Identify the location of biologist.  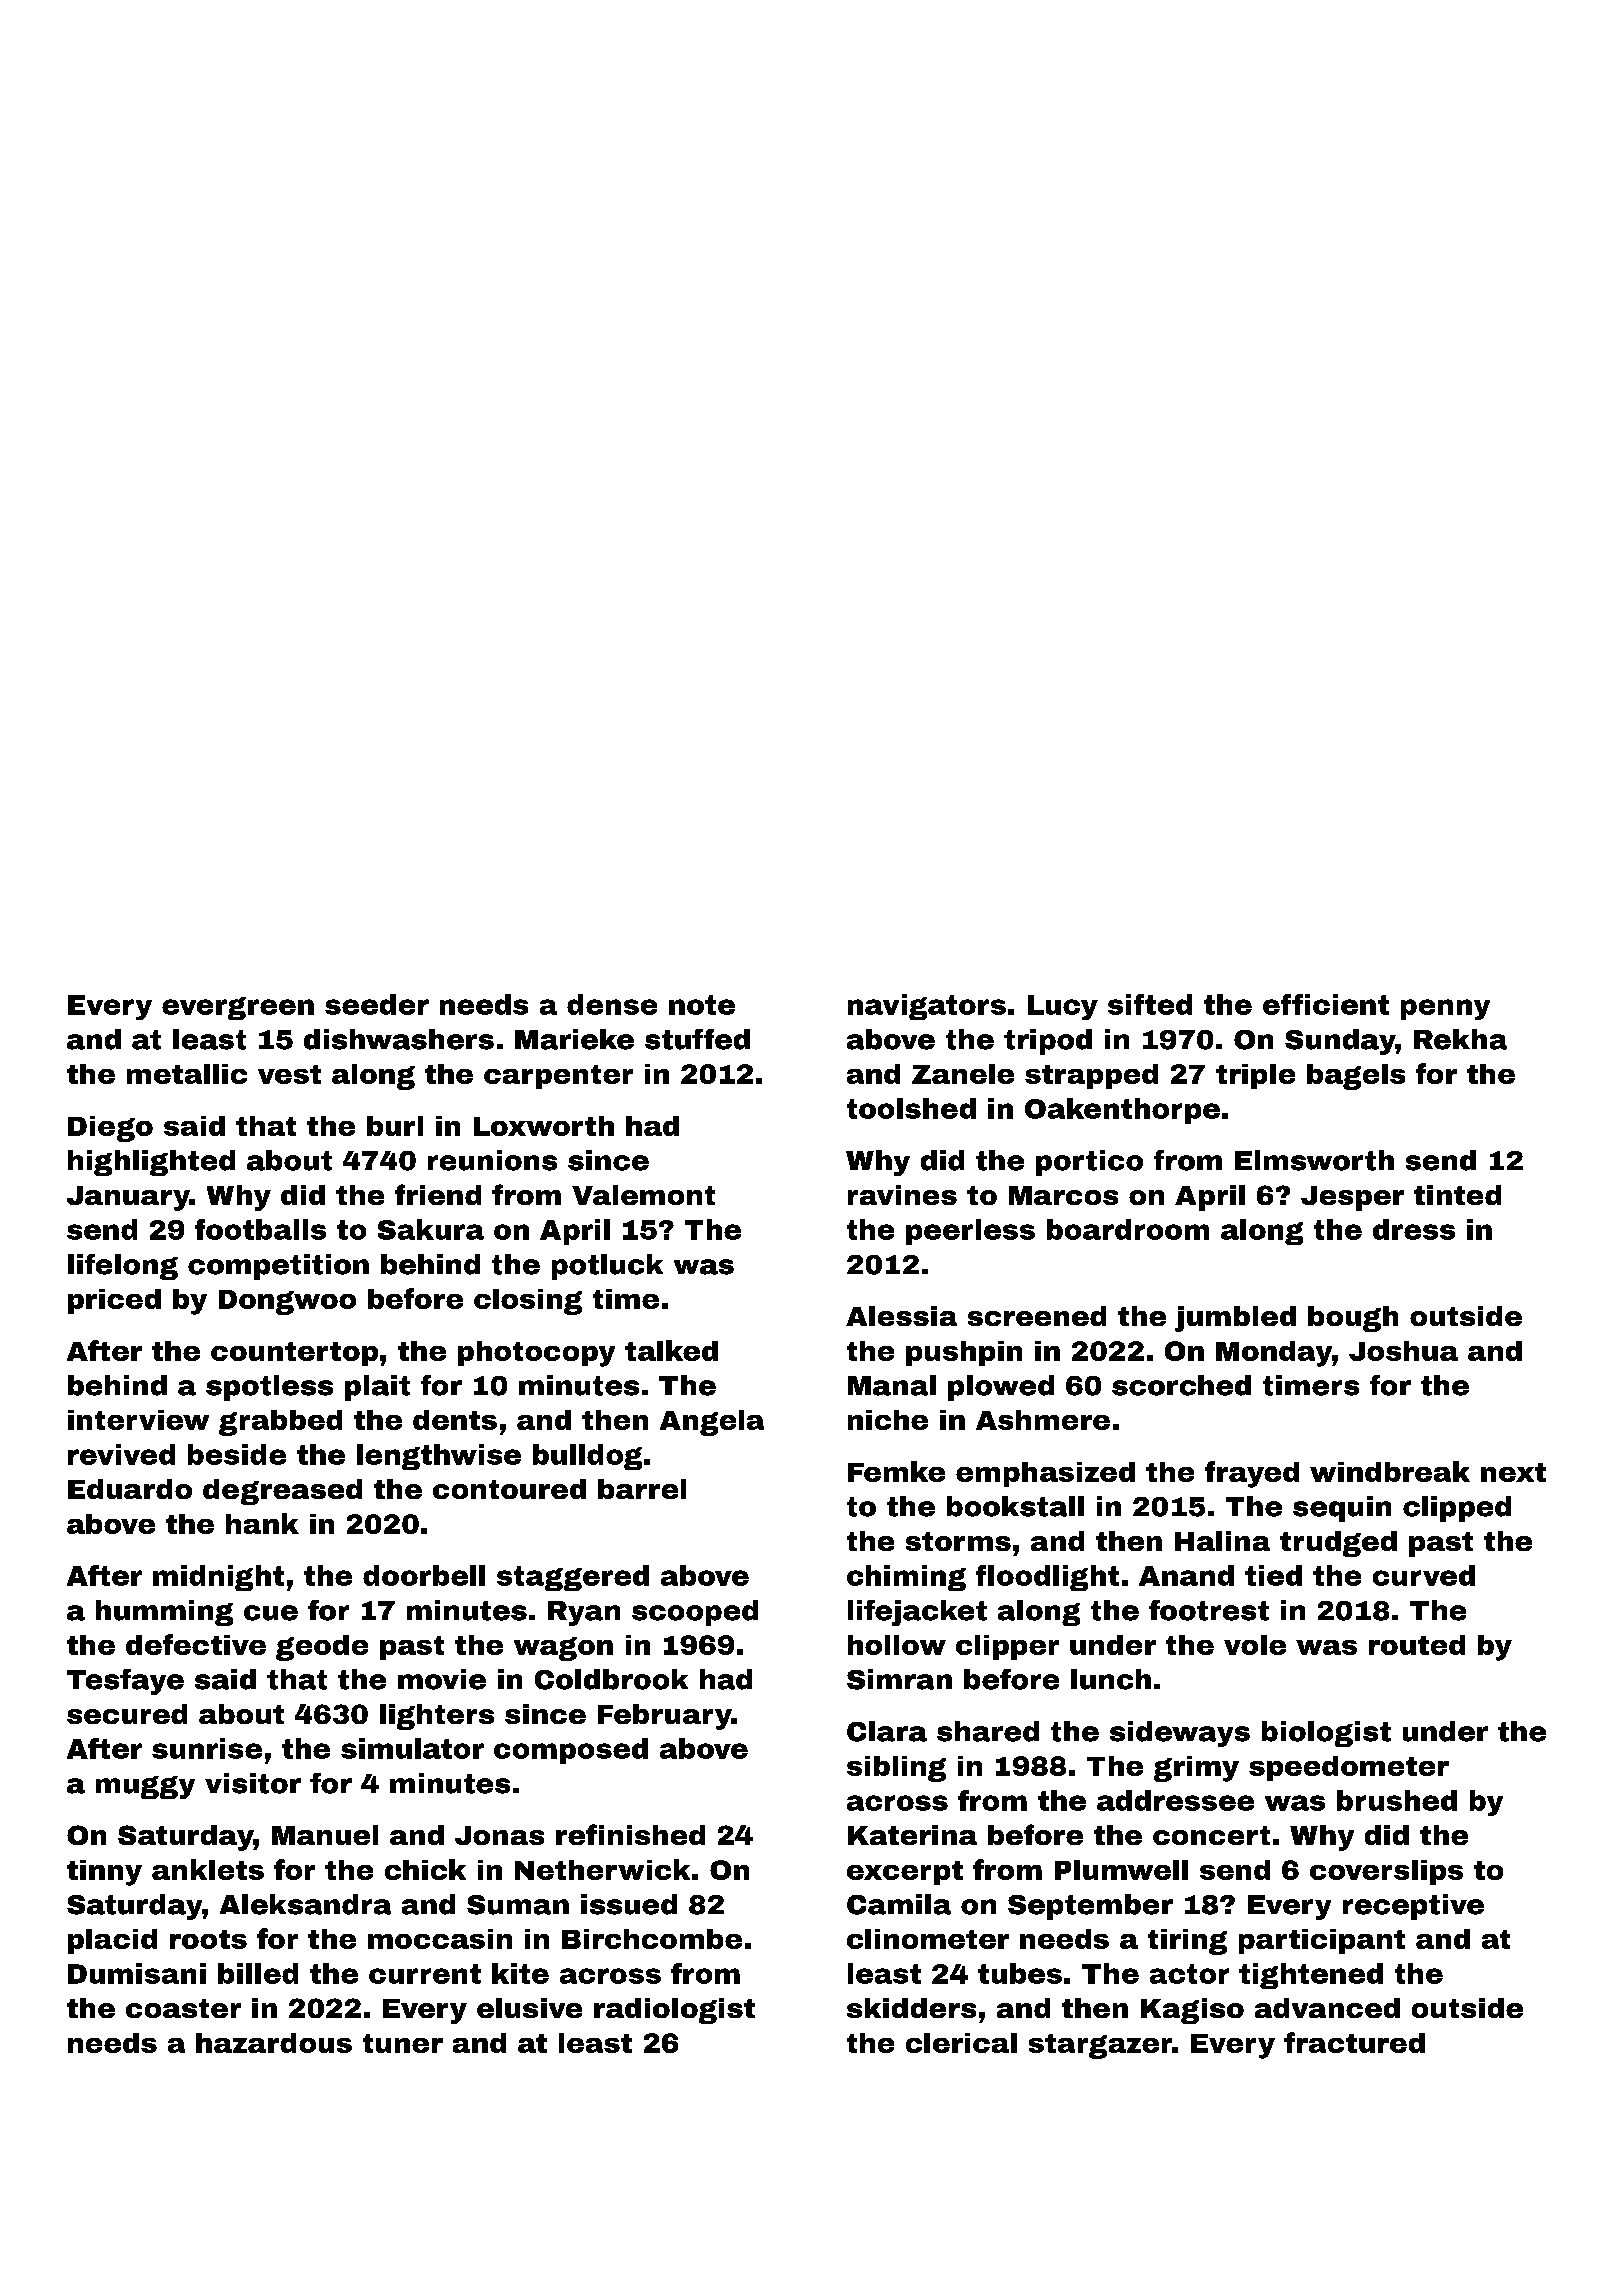
(1326, 1734).
